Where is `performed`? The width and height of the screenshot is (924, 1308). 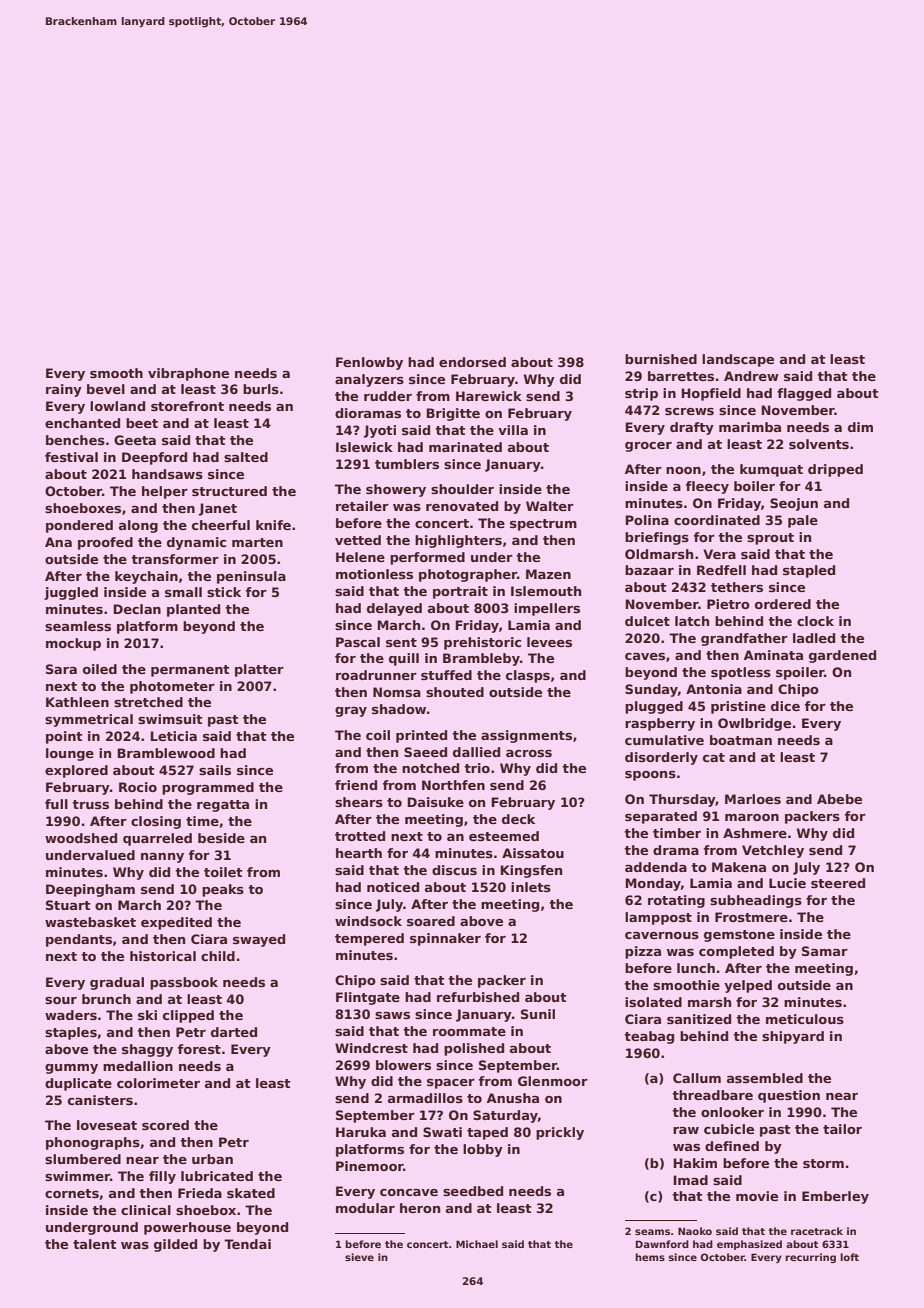 performed is located at coordinates (427, 558).
